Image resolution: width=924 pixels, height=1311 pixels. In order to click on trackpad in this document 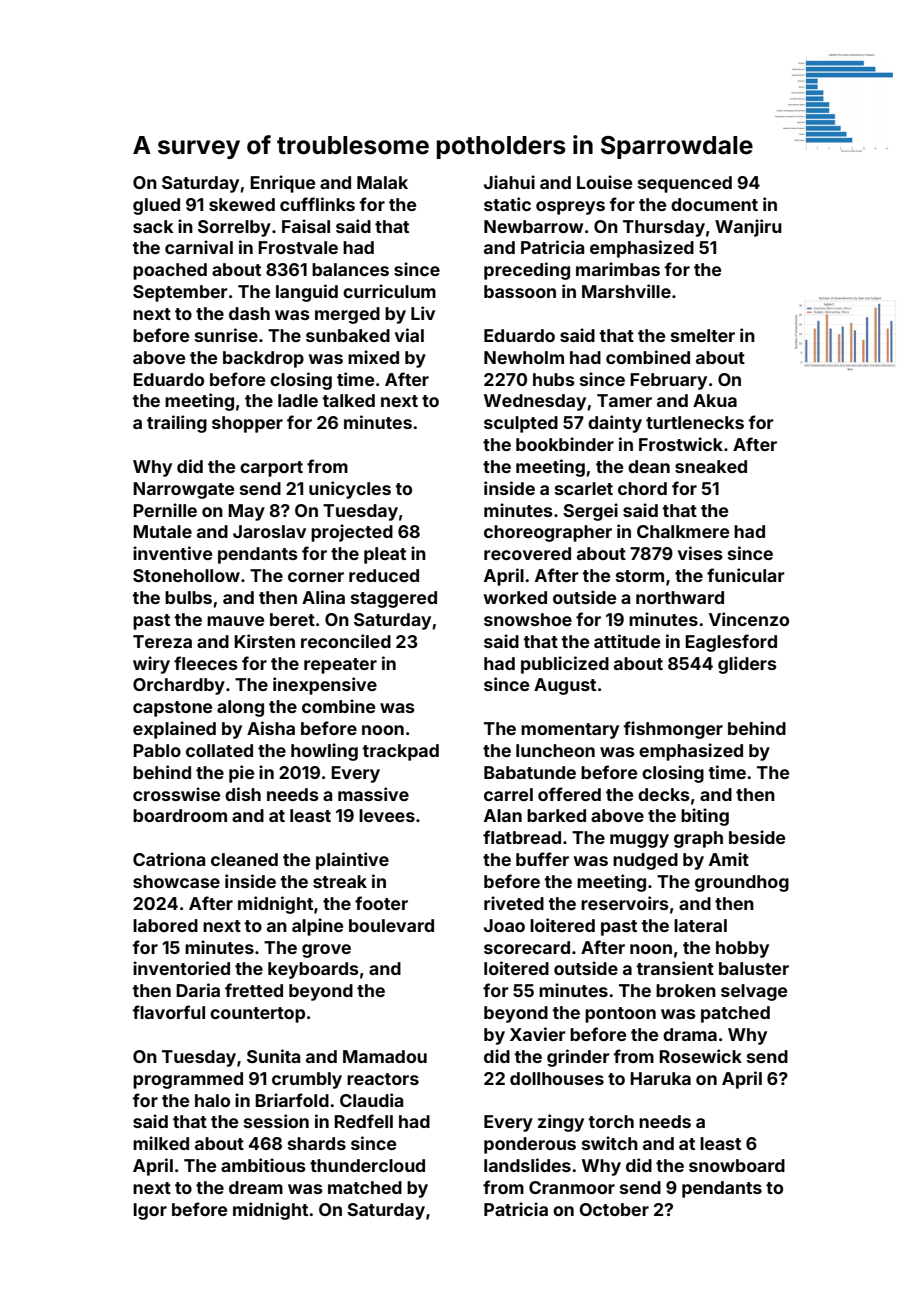, I will do `click(400, 752)`.
